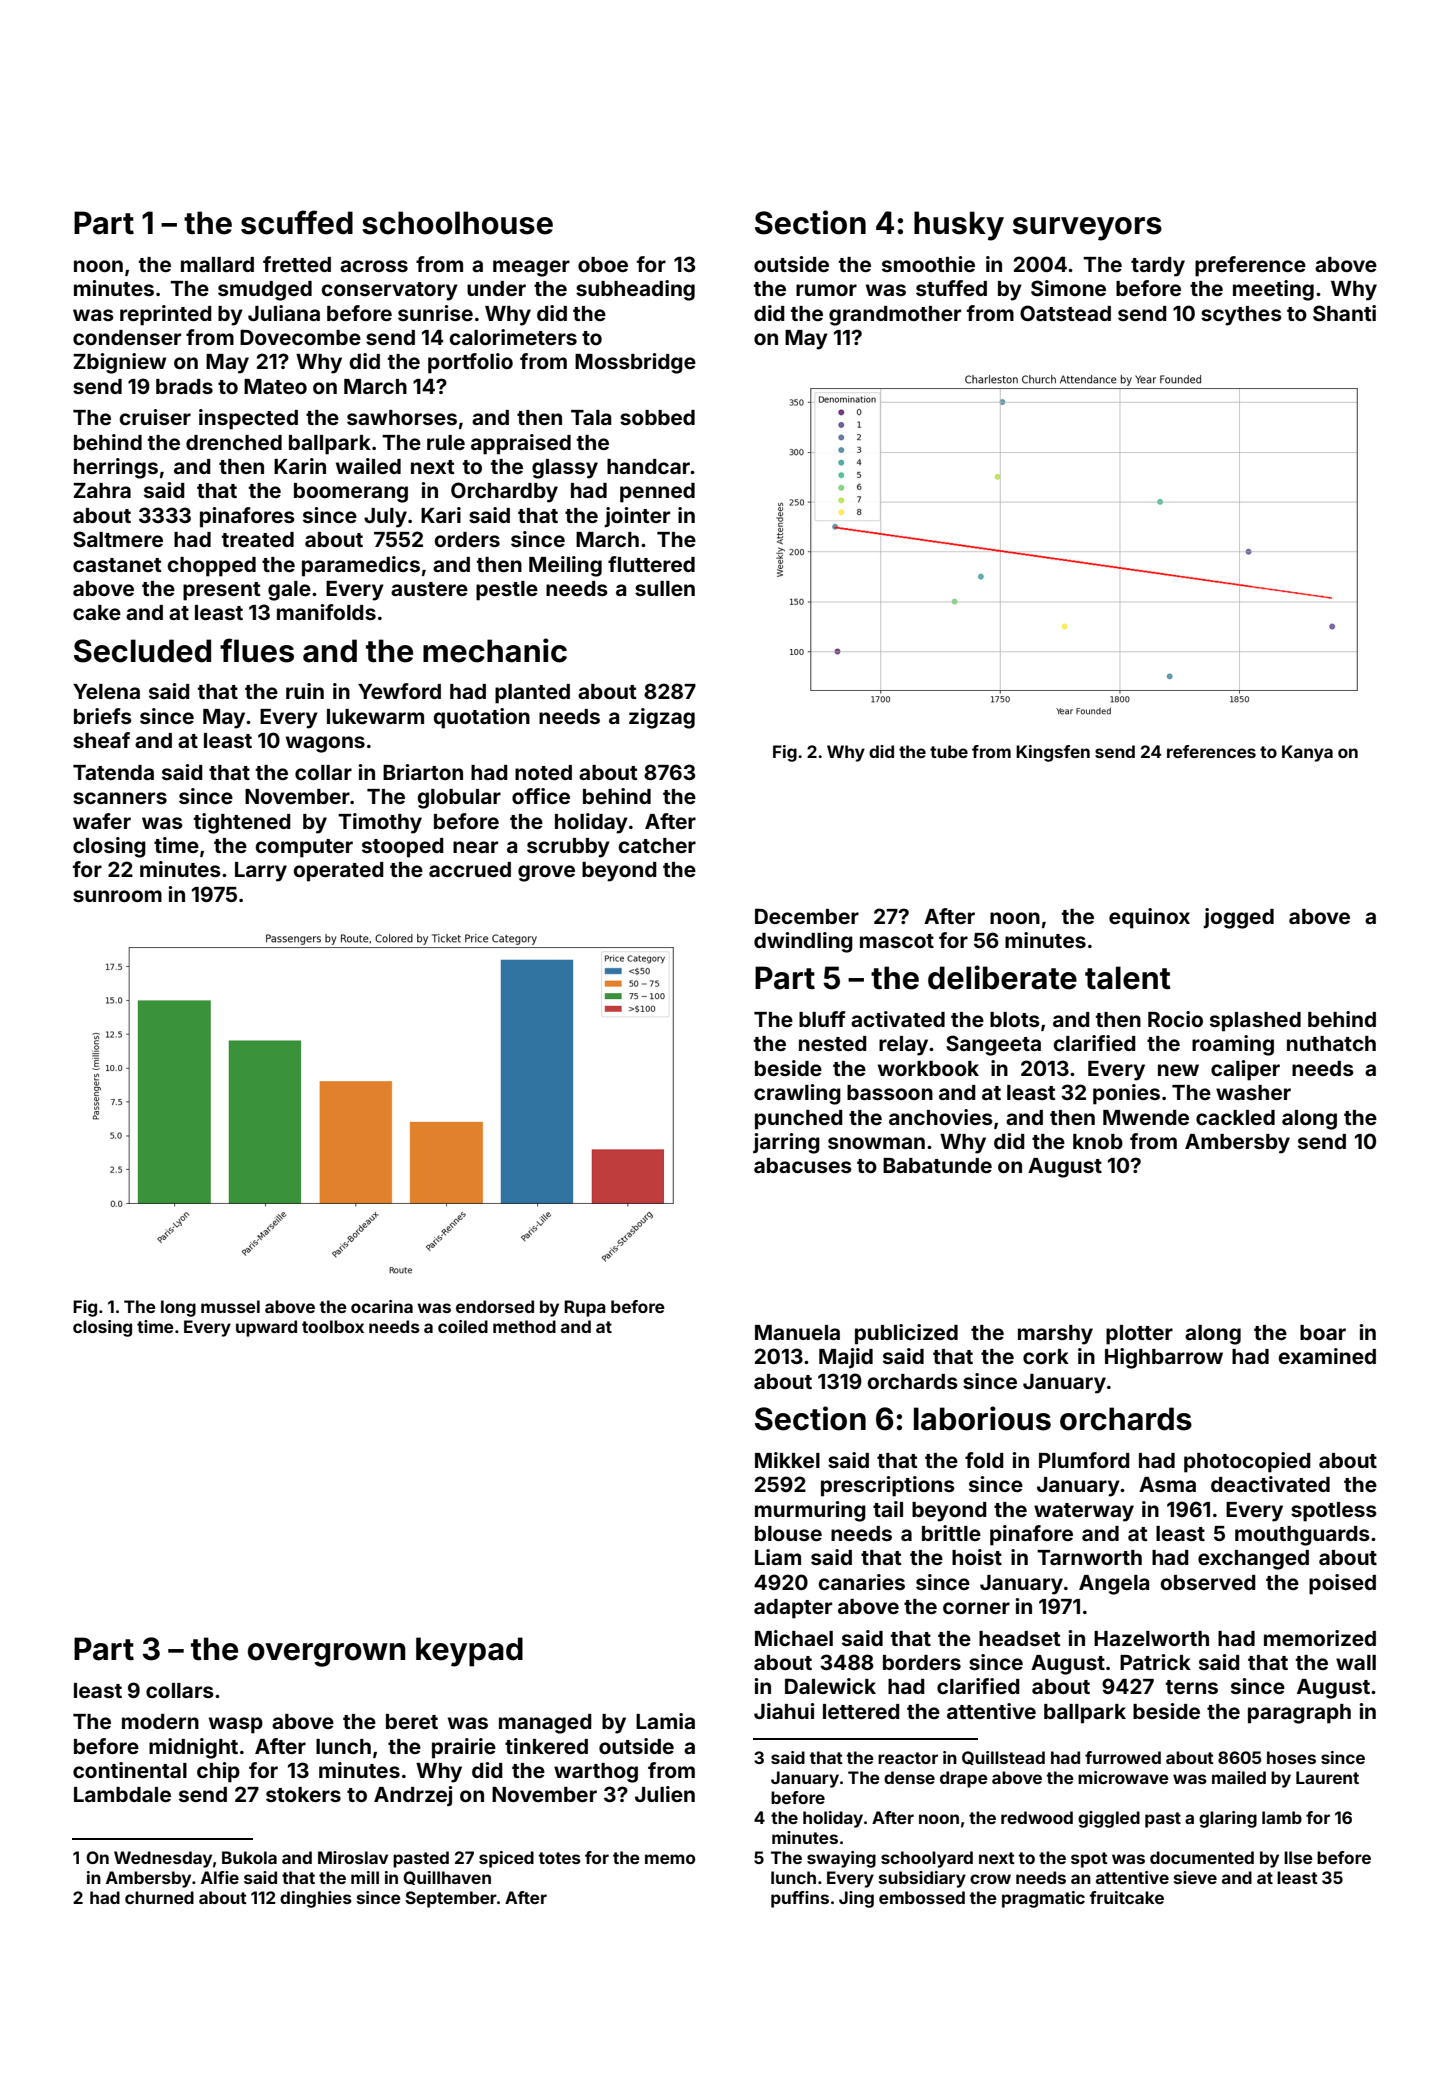 Image resolution: width=1450 pixels, height=2100 pixels. I want to click on scuffed, so click(297, 222).
